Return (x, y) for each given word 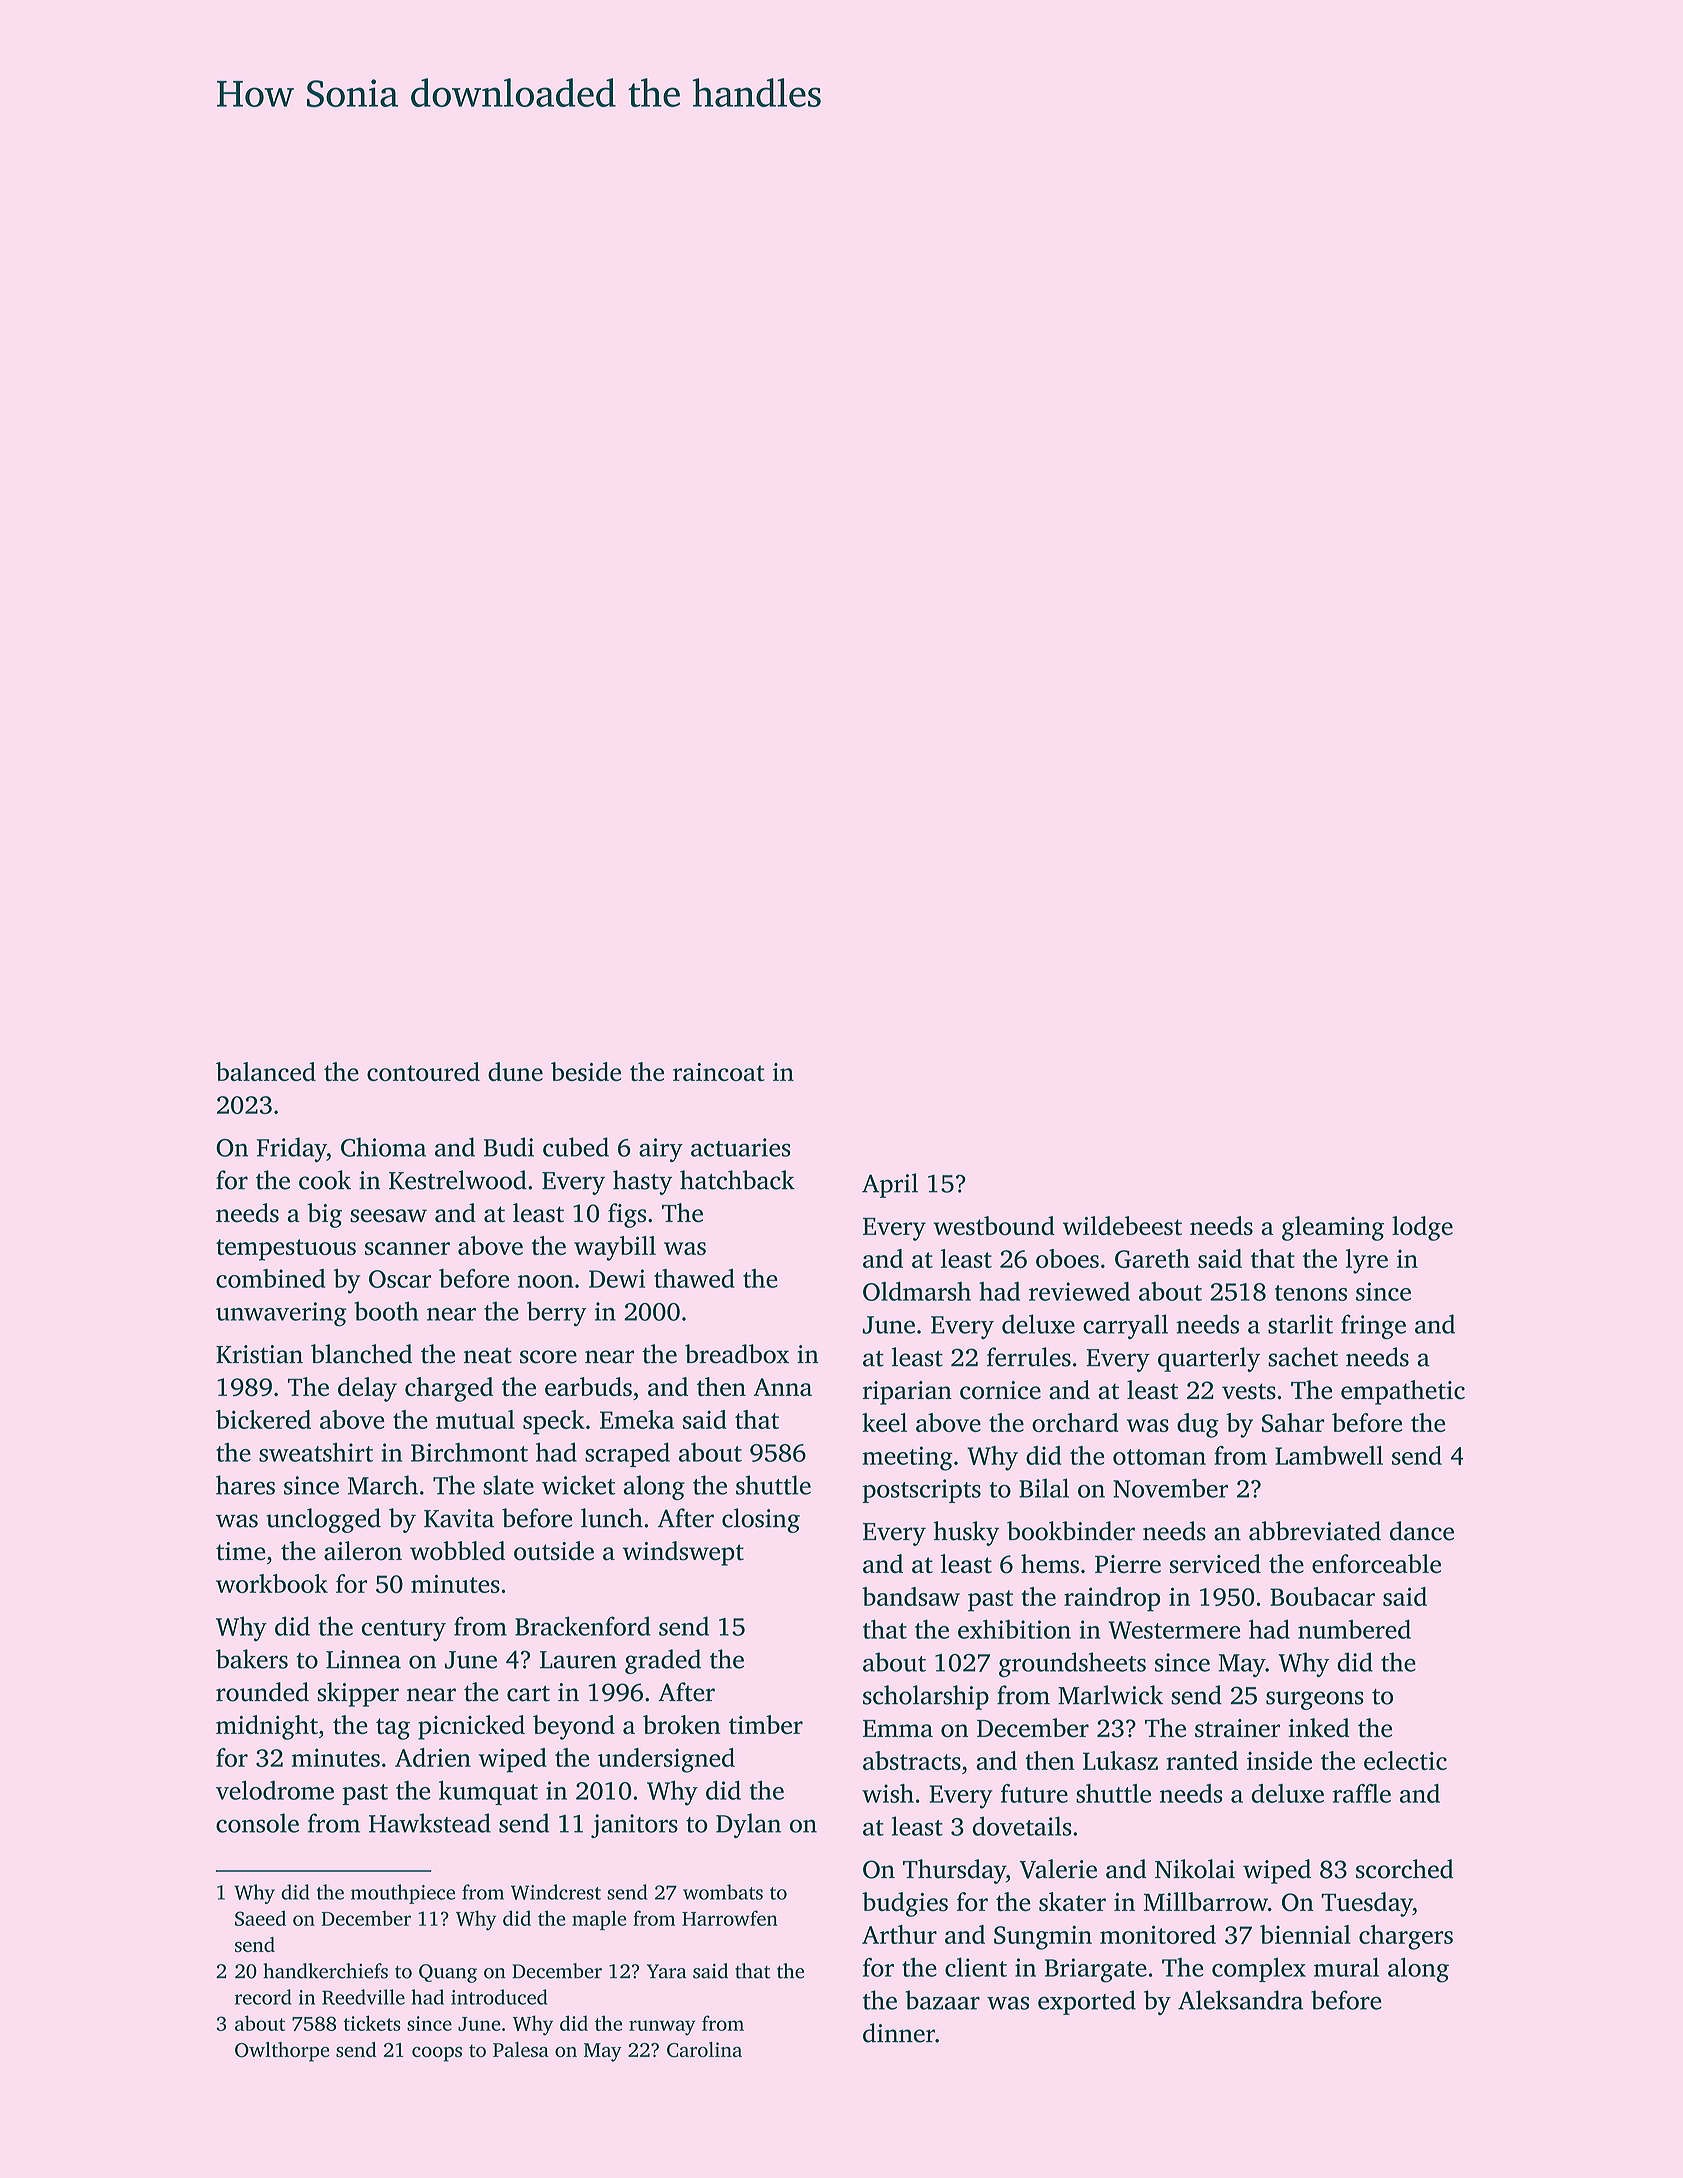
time (241, 1551)
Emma (898, 1729)
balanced (266, 1071)
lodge (1422, 1228)
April (890, 1185)
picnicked (471, 1727)
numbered (1354, 1629)
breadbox (737, 1354)
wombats (723, 1892)
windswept (683, 1553)
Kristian (259, 1354)
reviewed (1079, 1291)
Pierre (1128, 1564)
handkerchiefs (325, 1971)
